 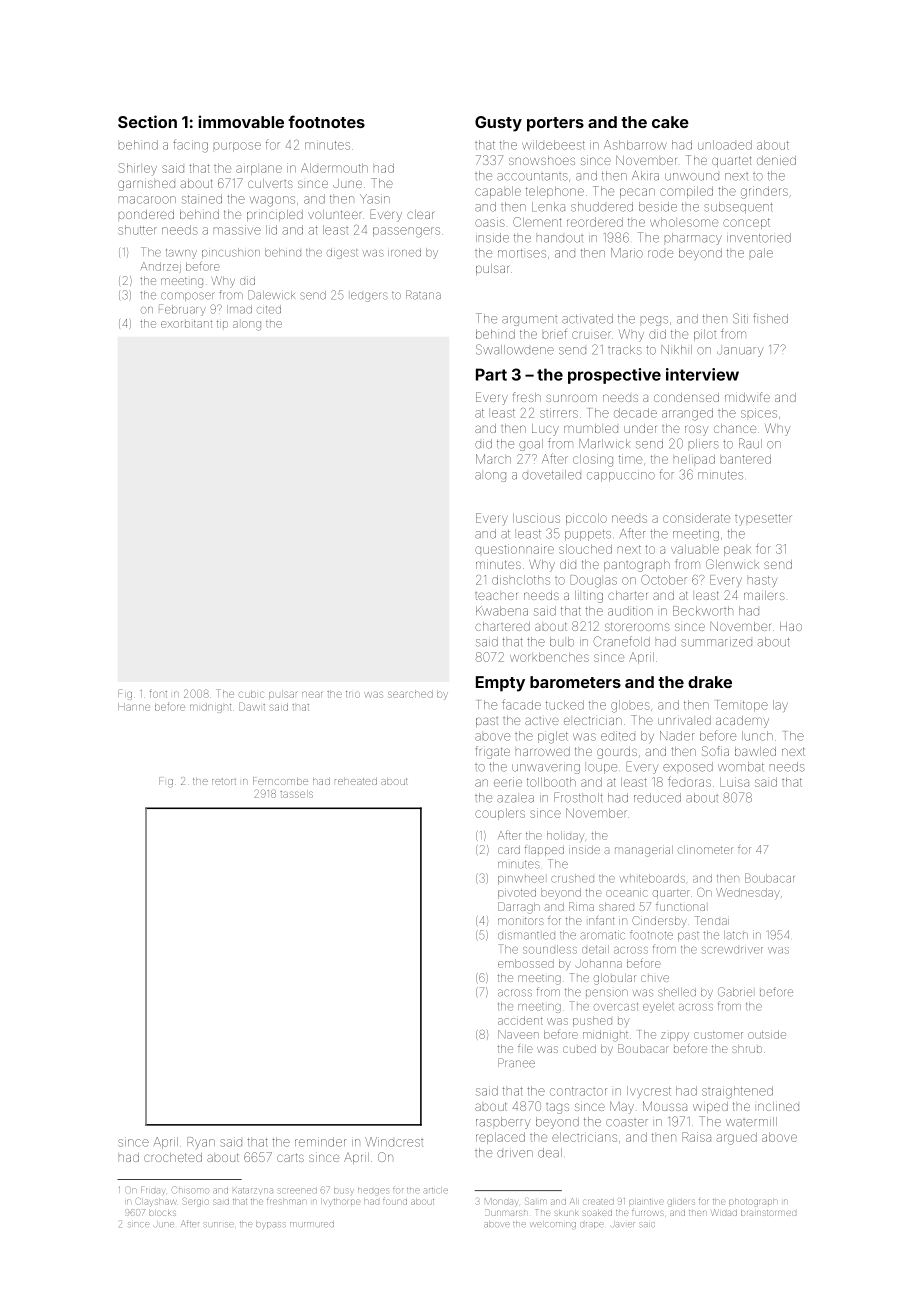 I want to click on Kwabena, so click(x=502, y=611).
